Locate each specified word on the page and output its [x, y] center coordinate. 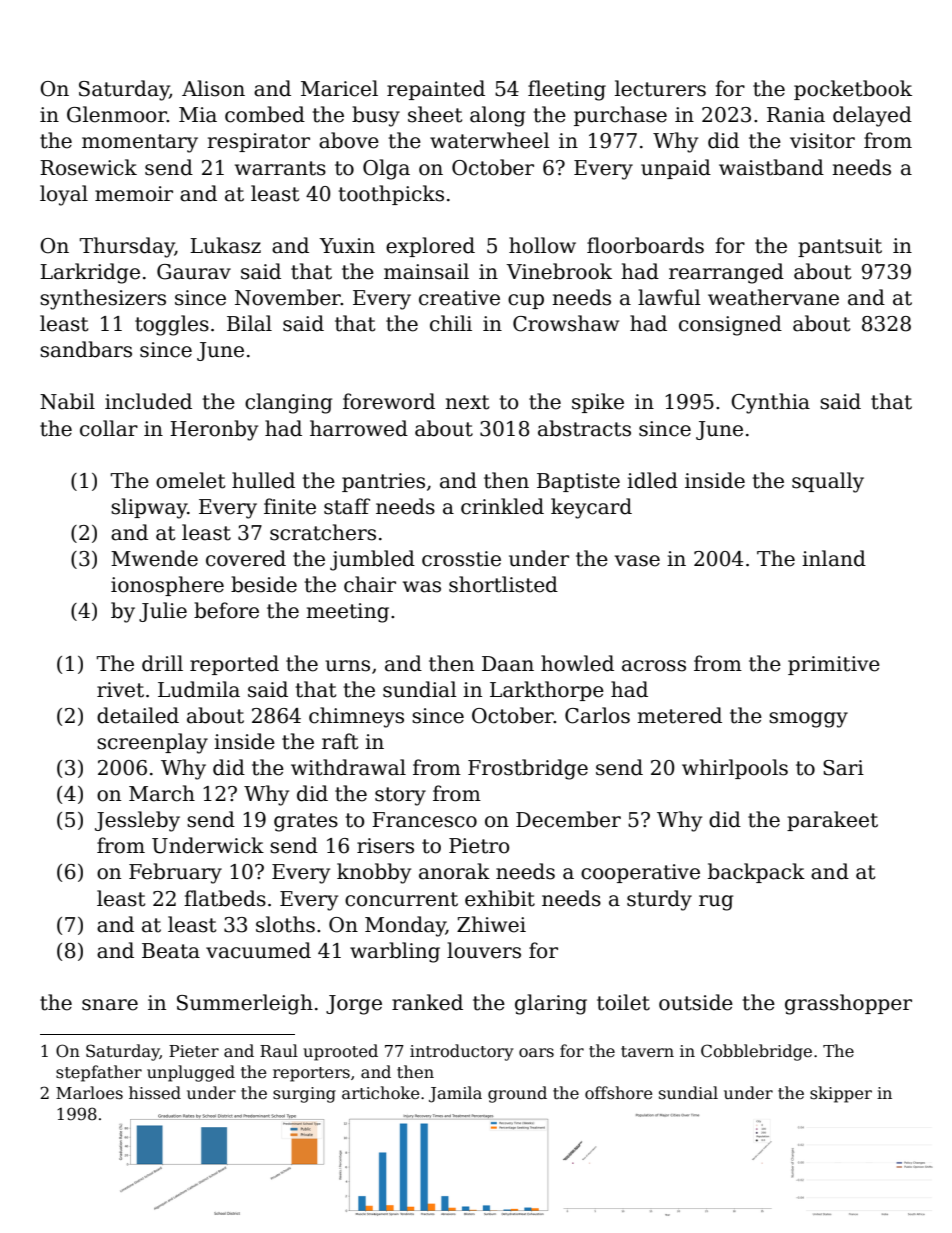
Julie [163, 612]
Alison [213, 88]
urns [347, 666]
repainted [436, 90]
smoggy [808, 720]
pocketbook [853, 90]
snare [110, 1005]
